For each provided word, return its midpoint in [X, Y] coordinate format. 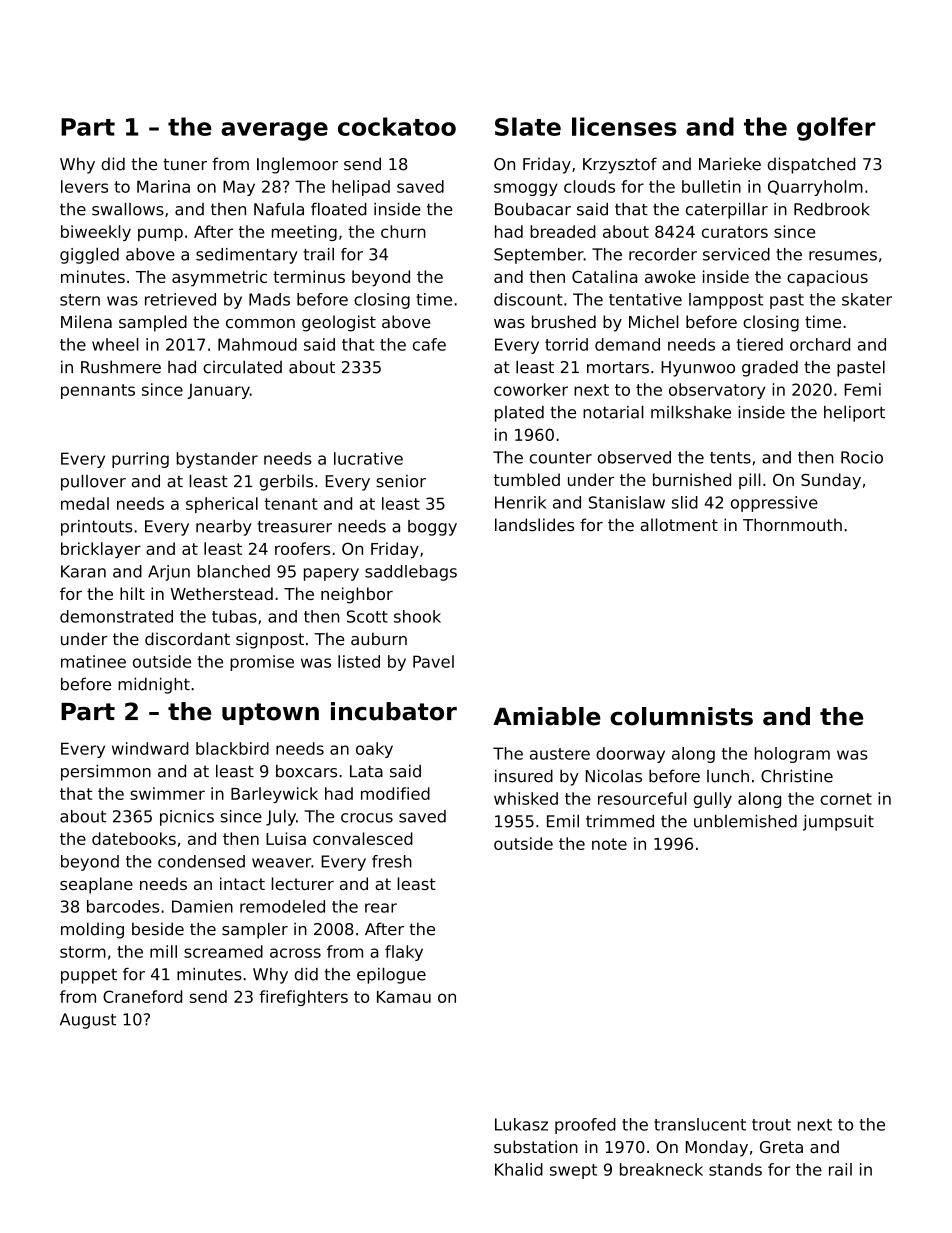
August [88, 1021]
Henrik [520, 502]
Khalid [519, 1169]
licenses [624, 126]
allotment [679, 524]
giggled [89, 255]
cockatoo [397, 126]
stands [735, 1169]
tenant [291, 504]
